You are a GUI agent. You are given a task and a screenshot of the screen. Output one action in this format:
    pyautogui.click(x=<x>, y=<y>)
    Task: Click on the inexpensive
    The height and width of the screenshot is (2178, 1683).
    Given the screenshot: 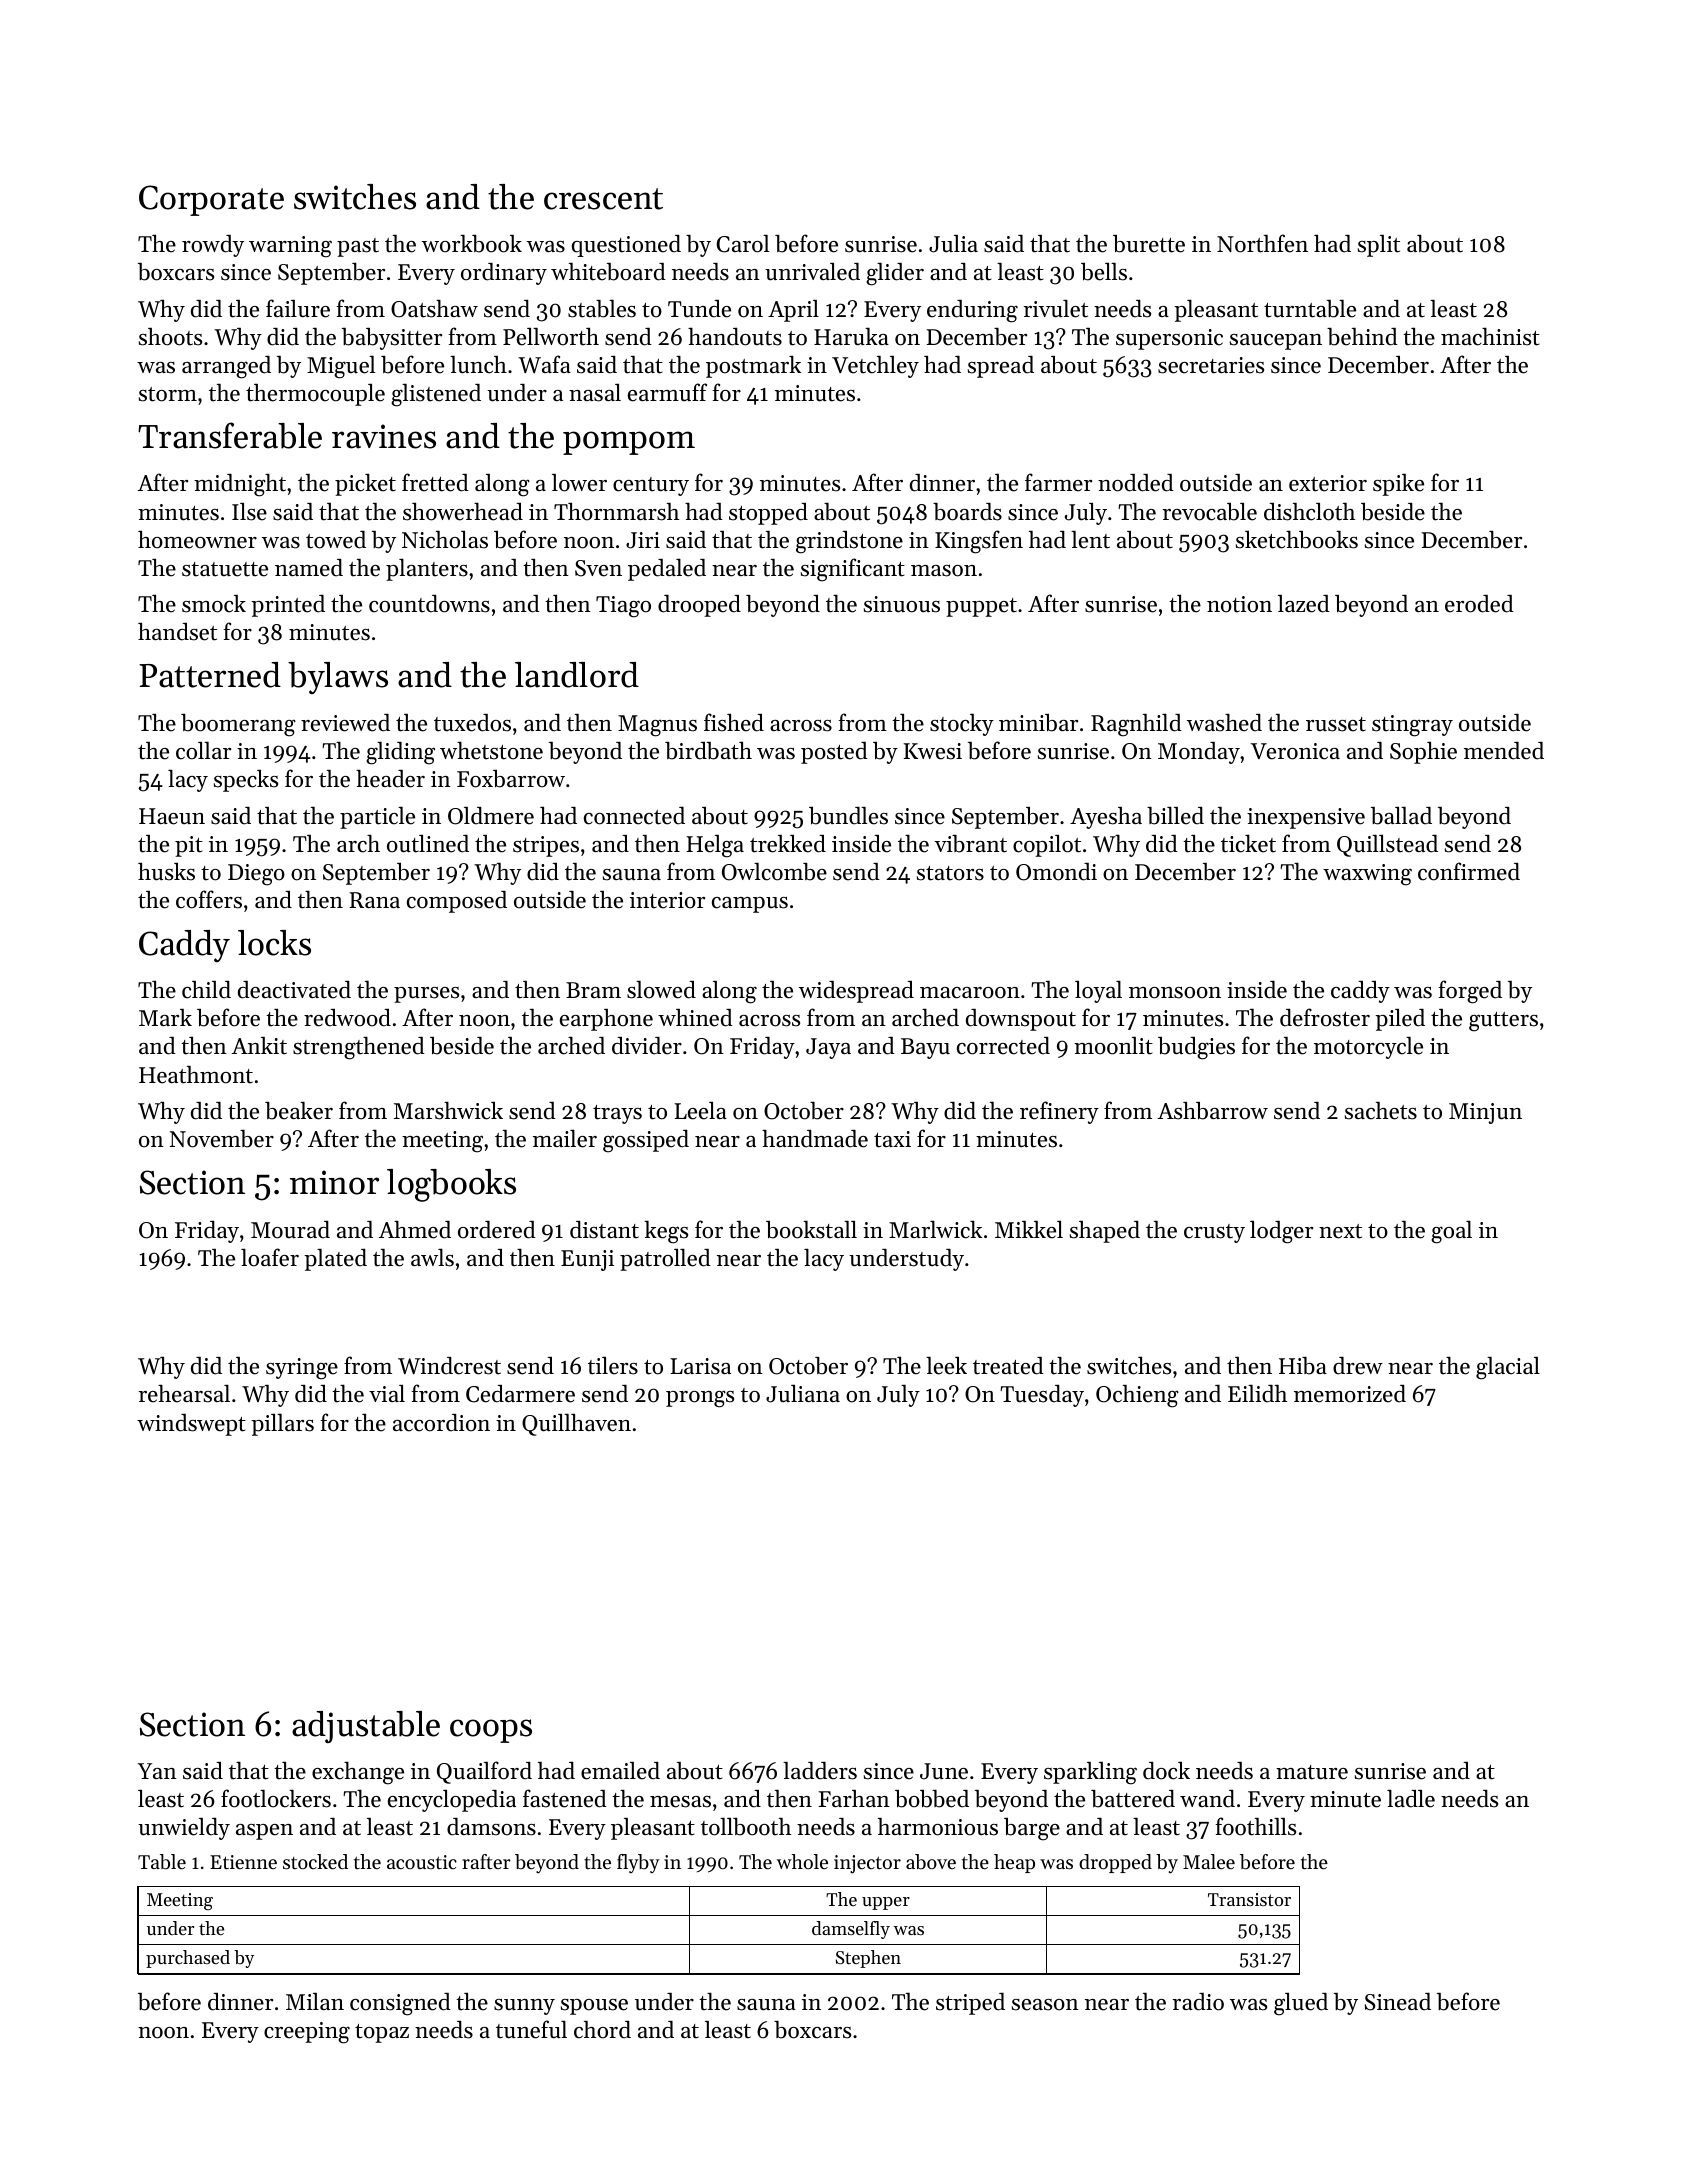 What is the action you would take?
    pyautogui.click(x=1306, y=818)
